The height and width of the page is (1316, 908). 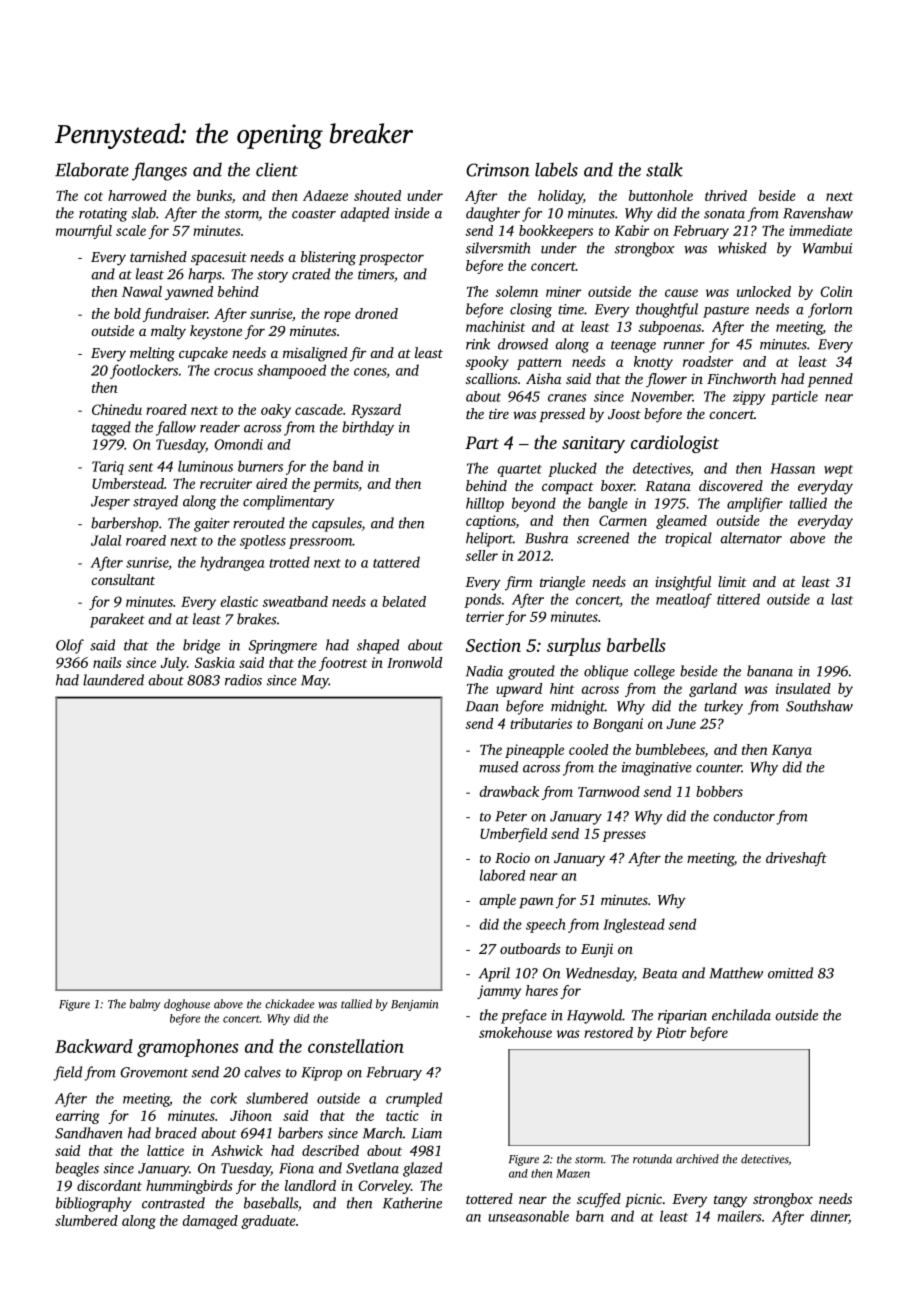 I want to click on flanges, so click(x=159, y=171).
